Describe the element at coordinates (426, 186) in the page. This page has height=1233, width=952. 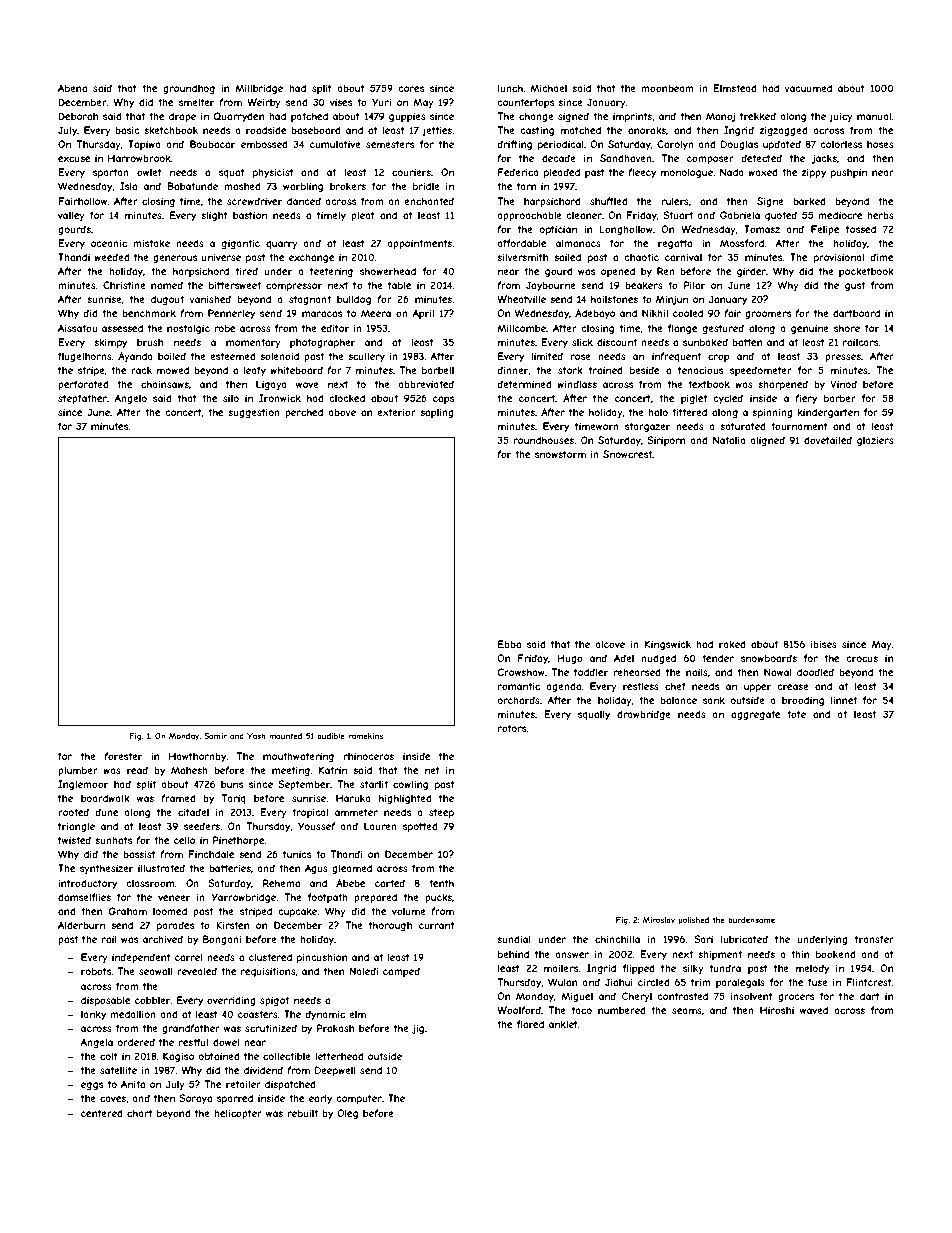
I see `bridle` at that location.
